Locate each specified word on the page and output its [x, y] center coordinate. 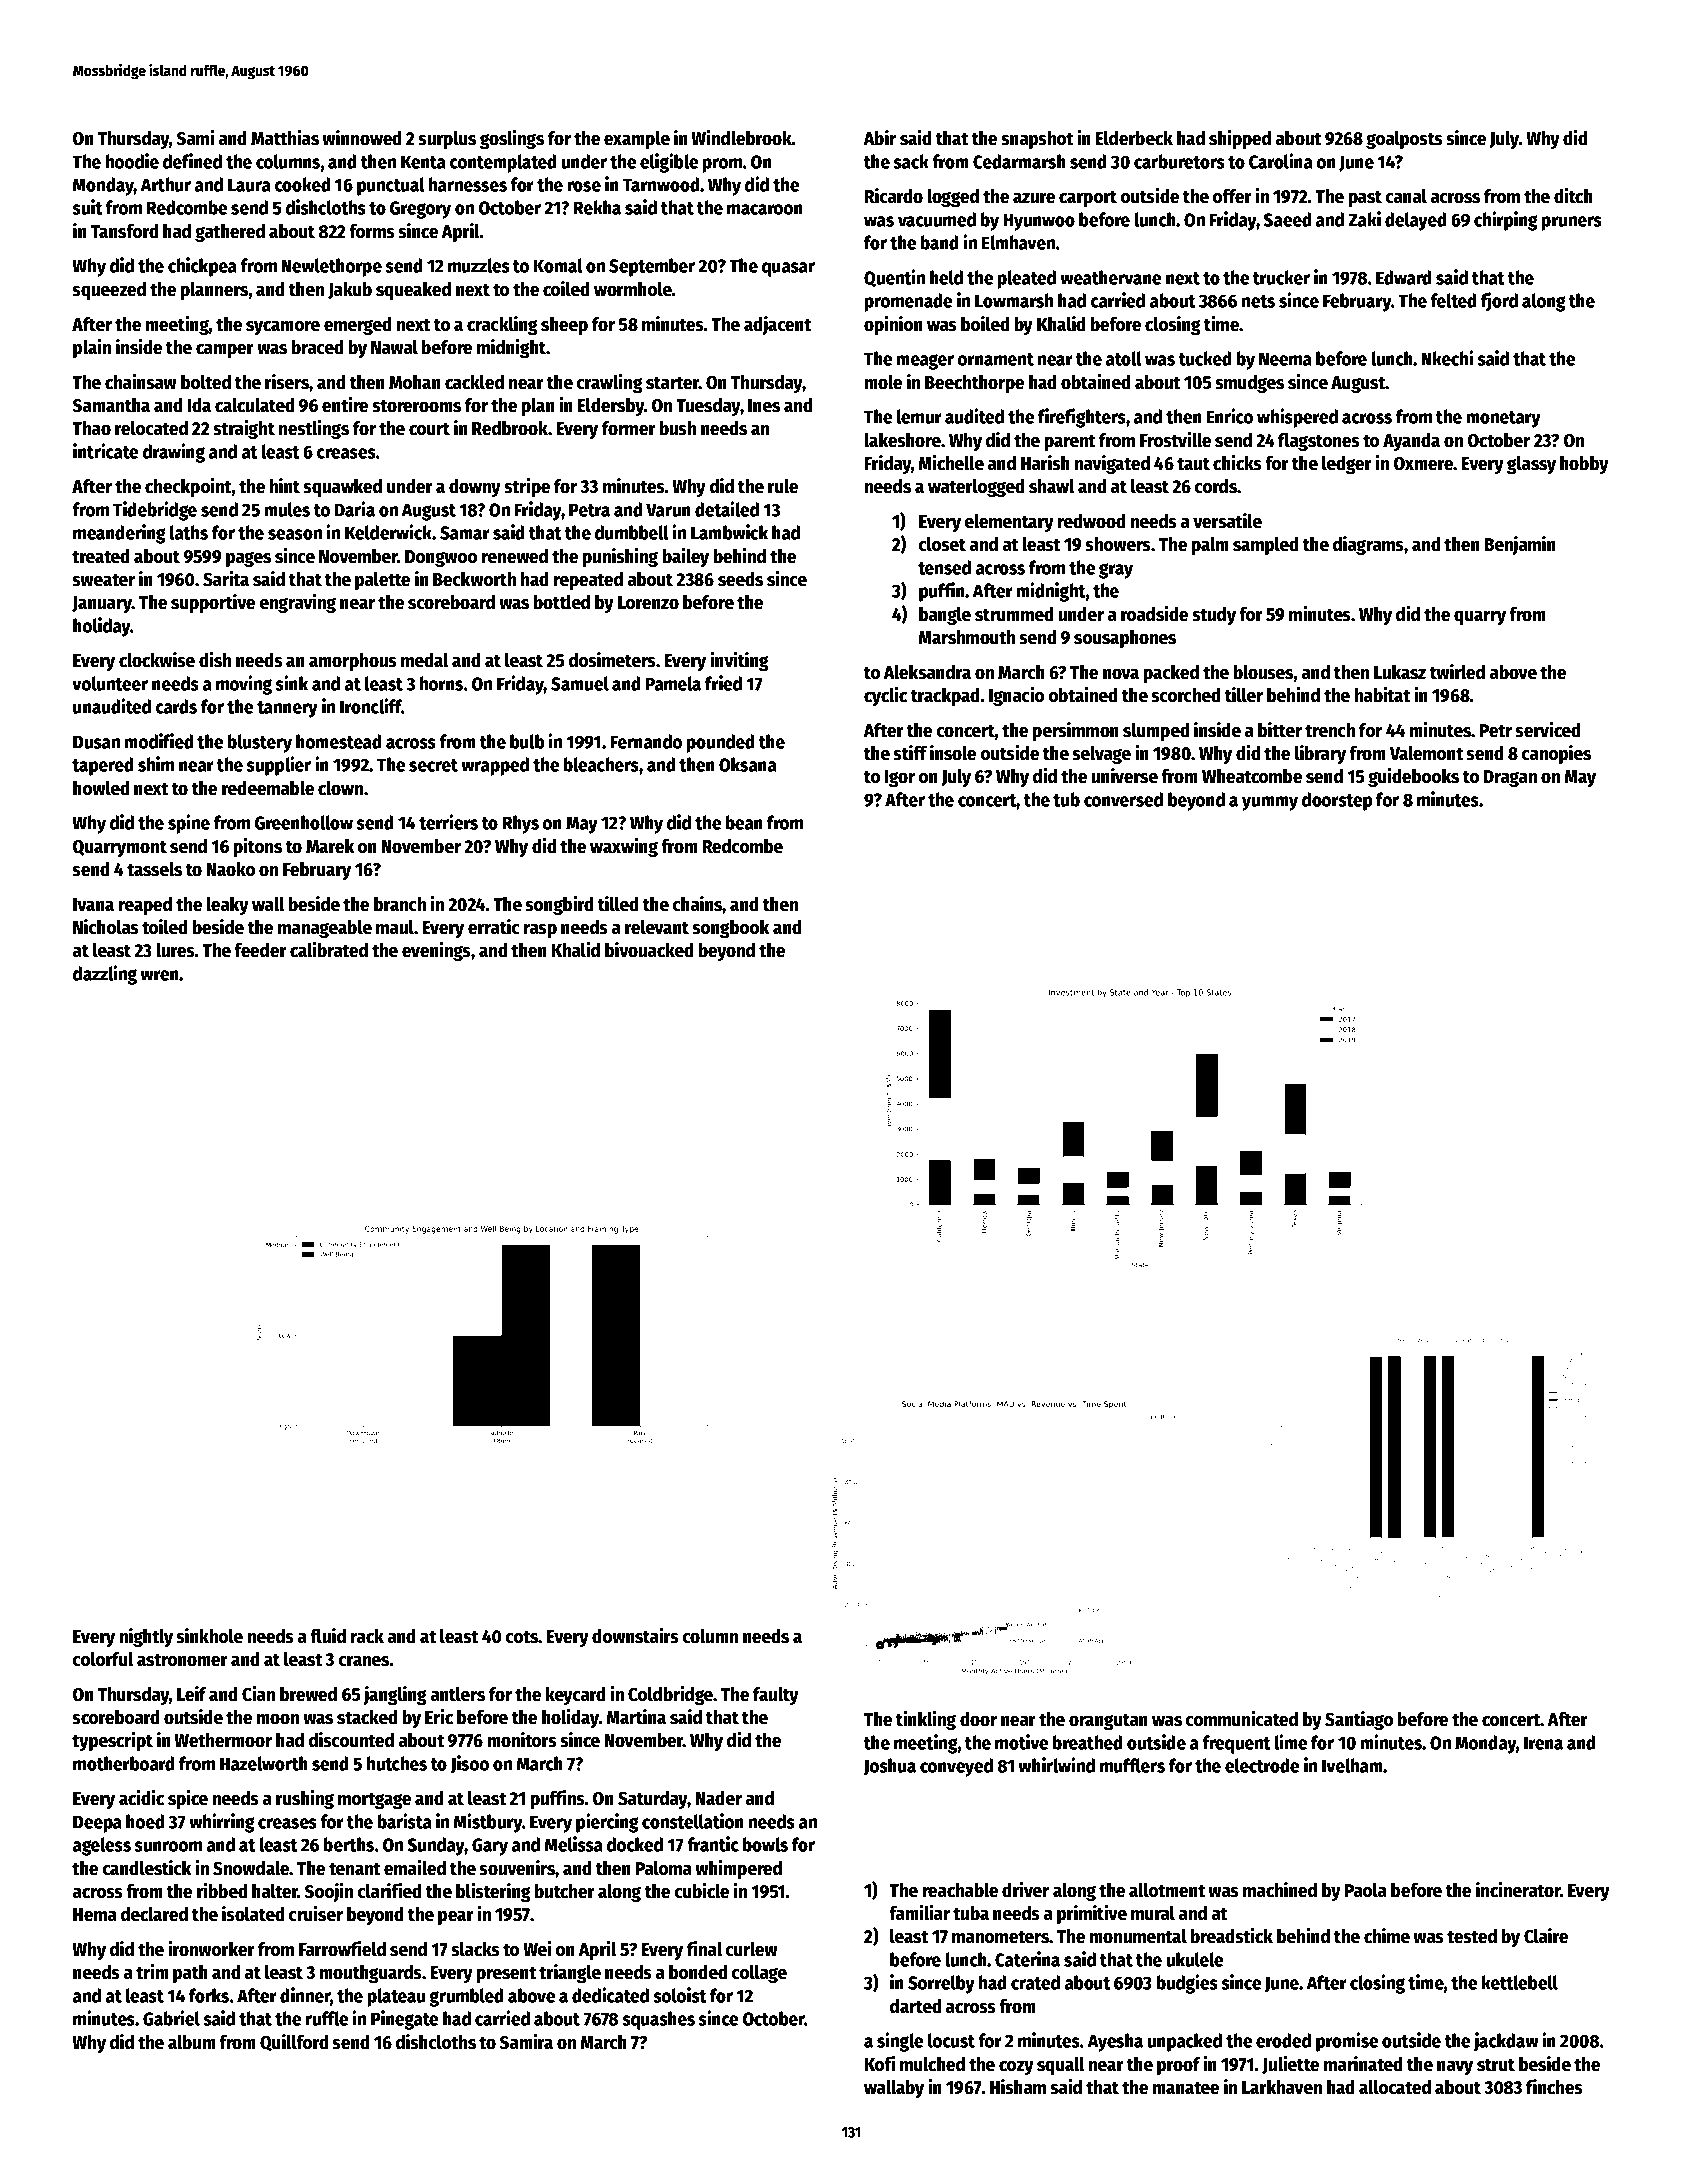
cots [522, 1637]
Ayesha [1115, 2042]
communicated [1242, 1719]
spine [189, 824]
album [192, 2042]
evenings [436, 951]
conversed [1123, 799]
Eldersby [611, 407]
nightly [146, 1637]
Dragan [1510, 778]
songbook [730, 929]
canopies [1556, 754]
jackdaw [1506, 2042]
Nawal [394, 347]
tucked [1205, 358]
